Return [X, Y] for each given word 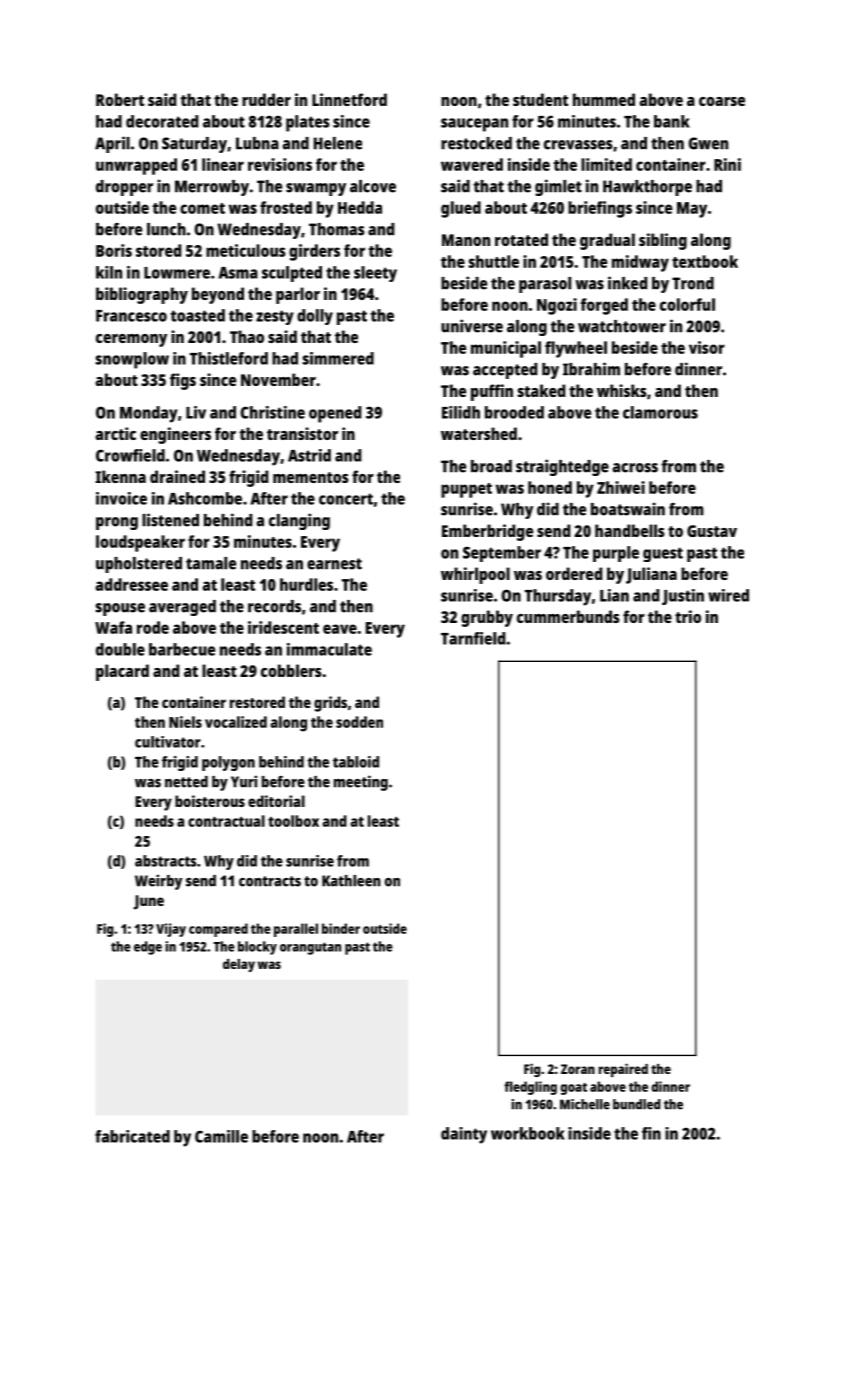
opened [335, 414]
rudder [266, 99]
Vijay [171, 930]
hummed [604, 99]
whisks [622, 390]
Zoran [578, 1069]
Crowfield [130, 455]
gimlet [558, 187]
